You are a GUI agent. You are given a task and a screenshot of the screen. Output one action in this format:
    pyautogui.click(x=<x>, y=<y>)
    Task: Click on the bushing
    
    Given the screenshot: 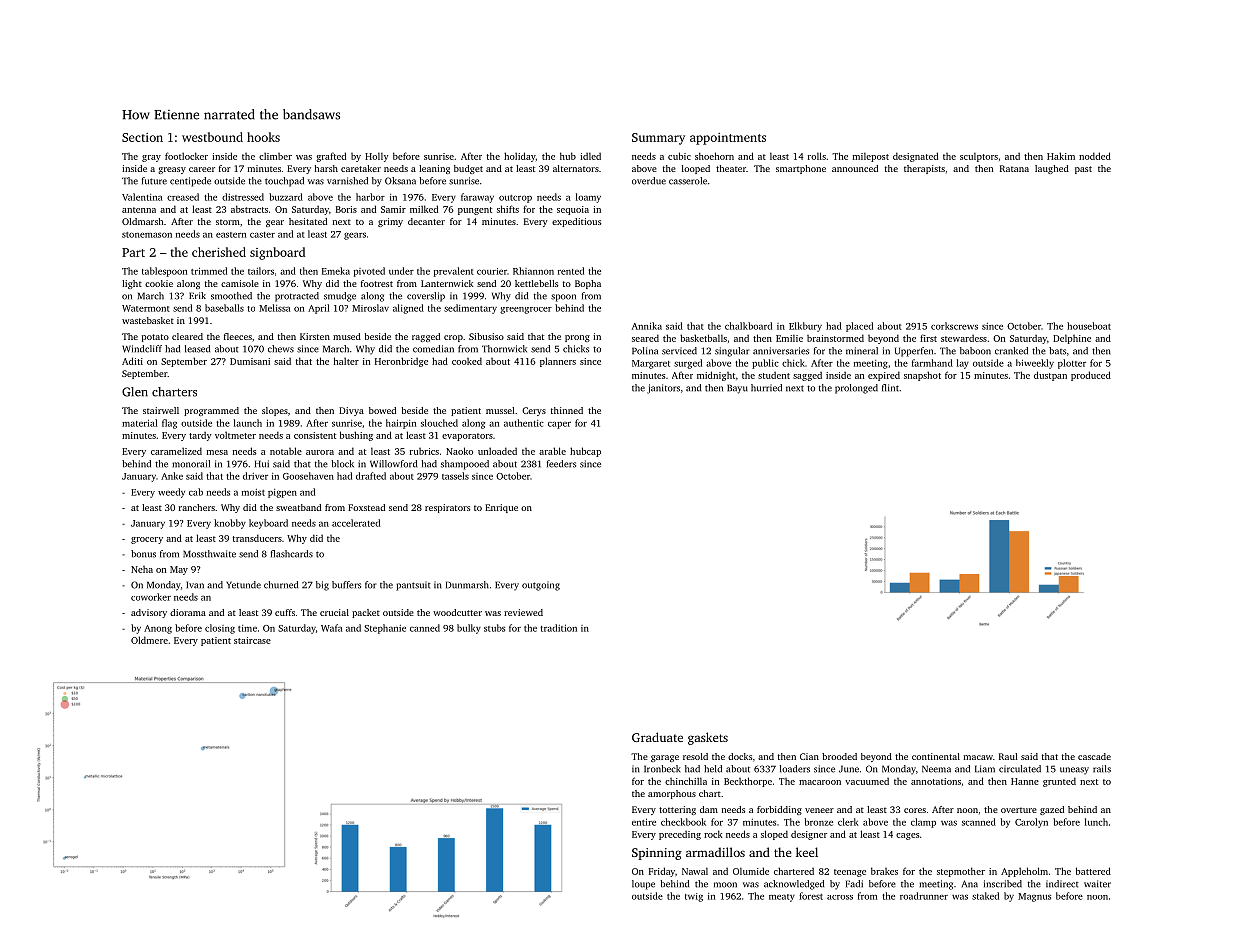 What is the action you would take?
    pyautogui.click(x=356, y=436)
